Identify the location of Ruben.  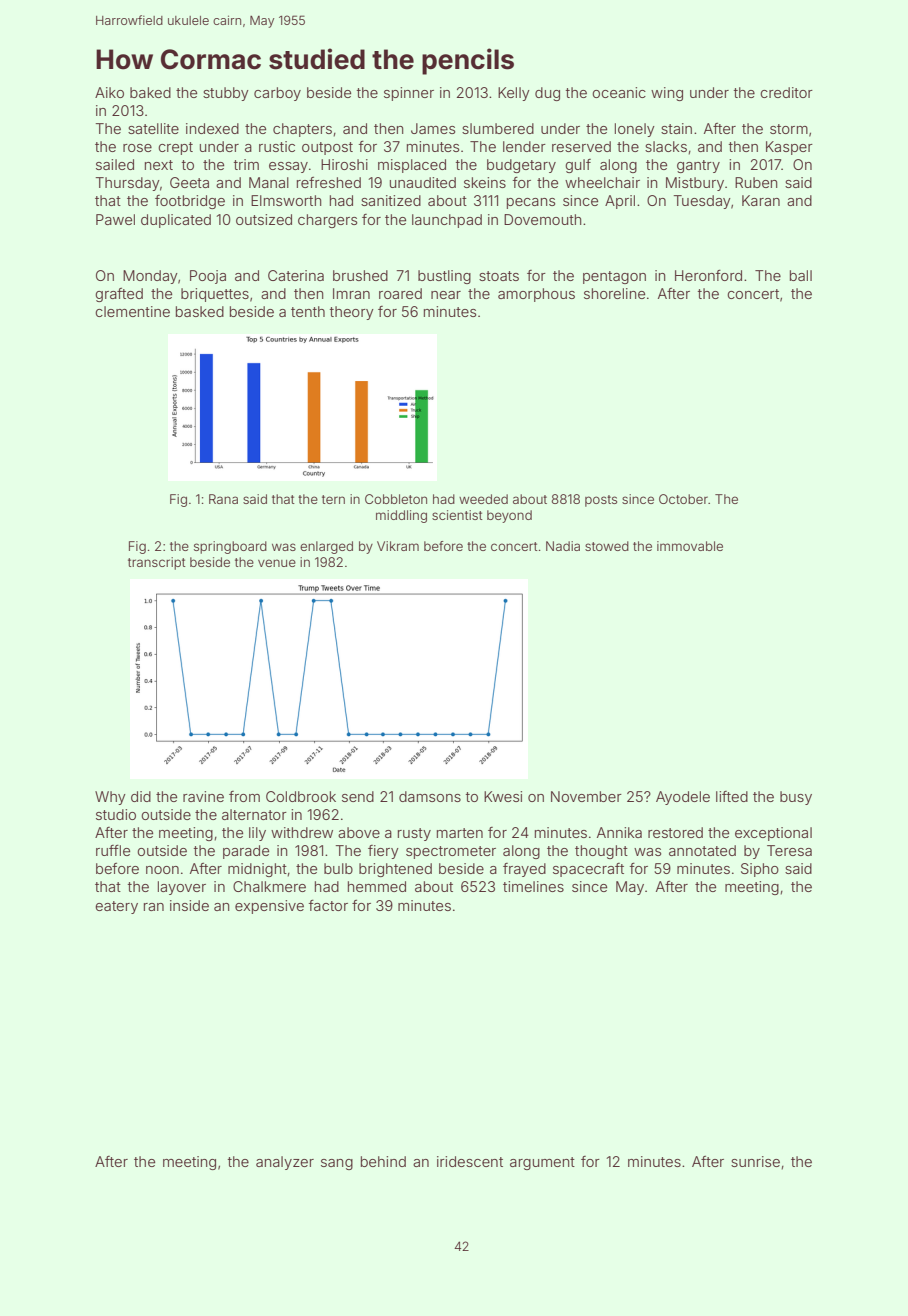
(756, 182).
